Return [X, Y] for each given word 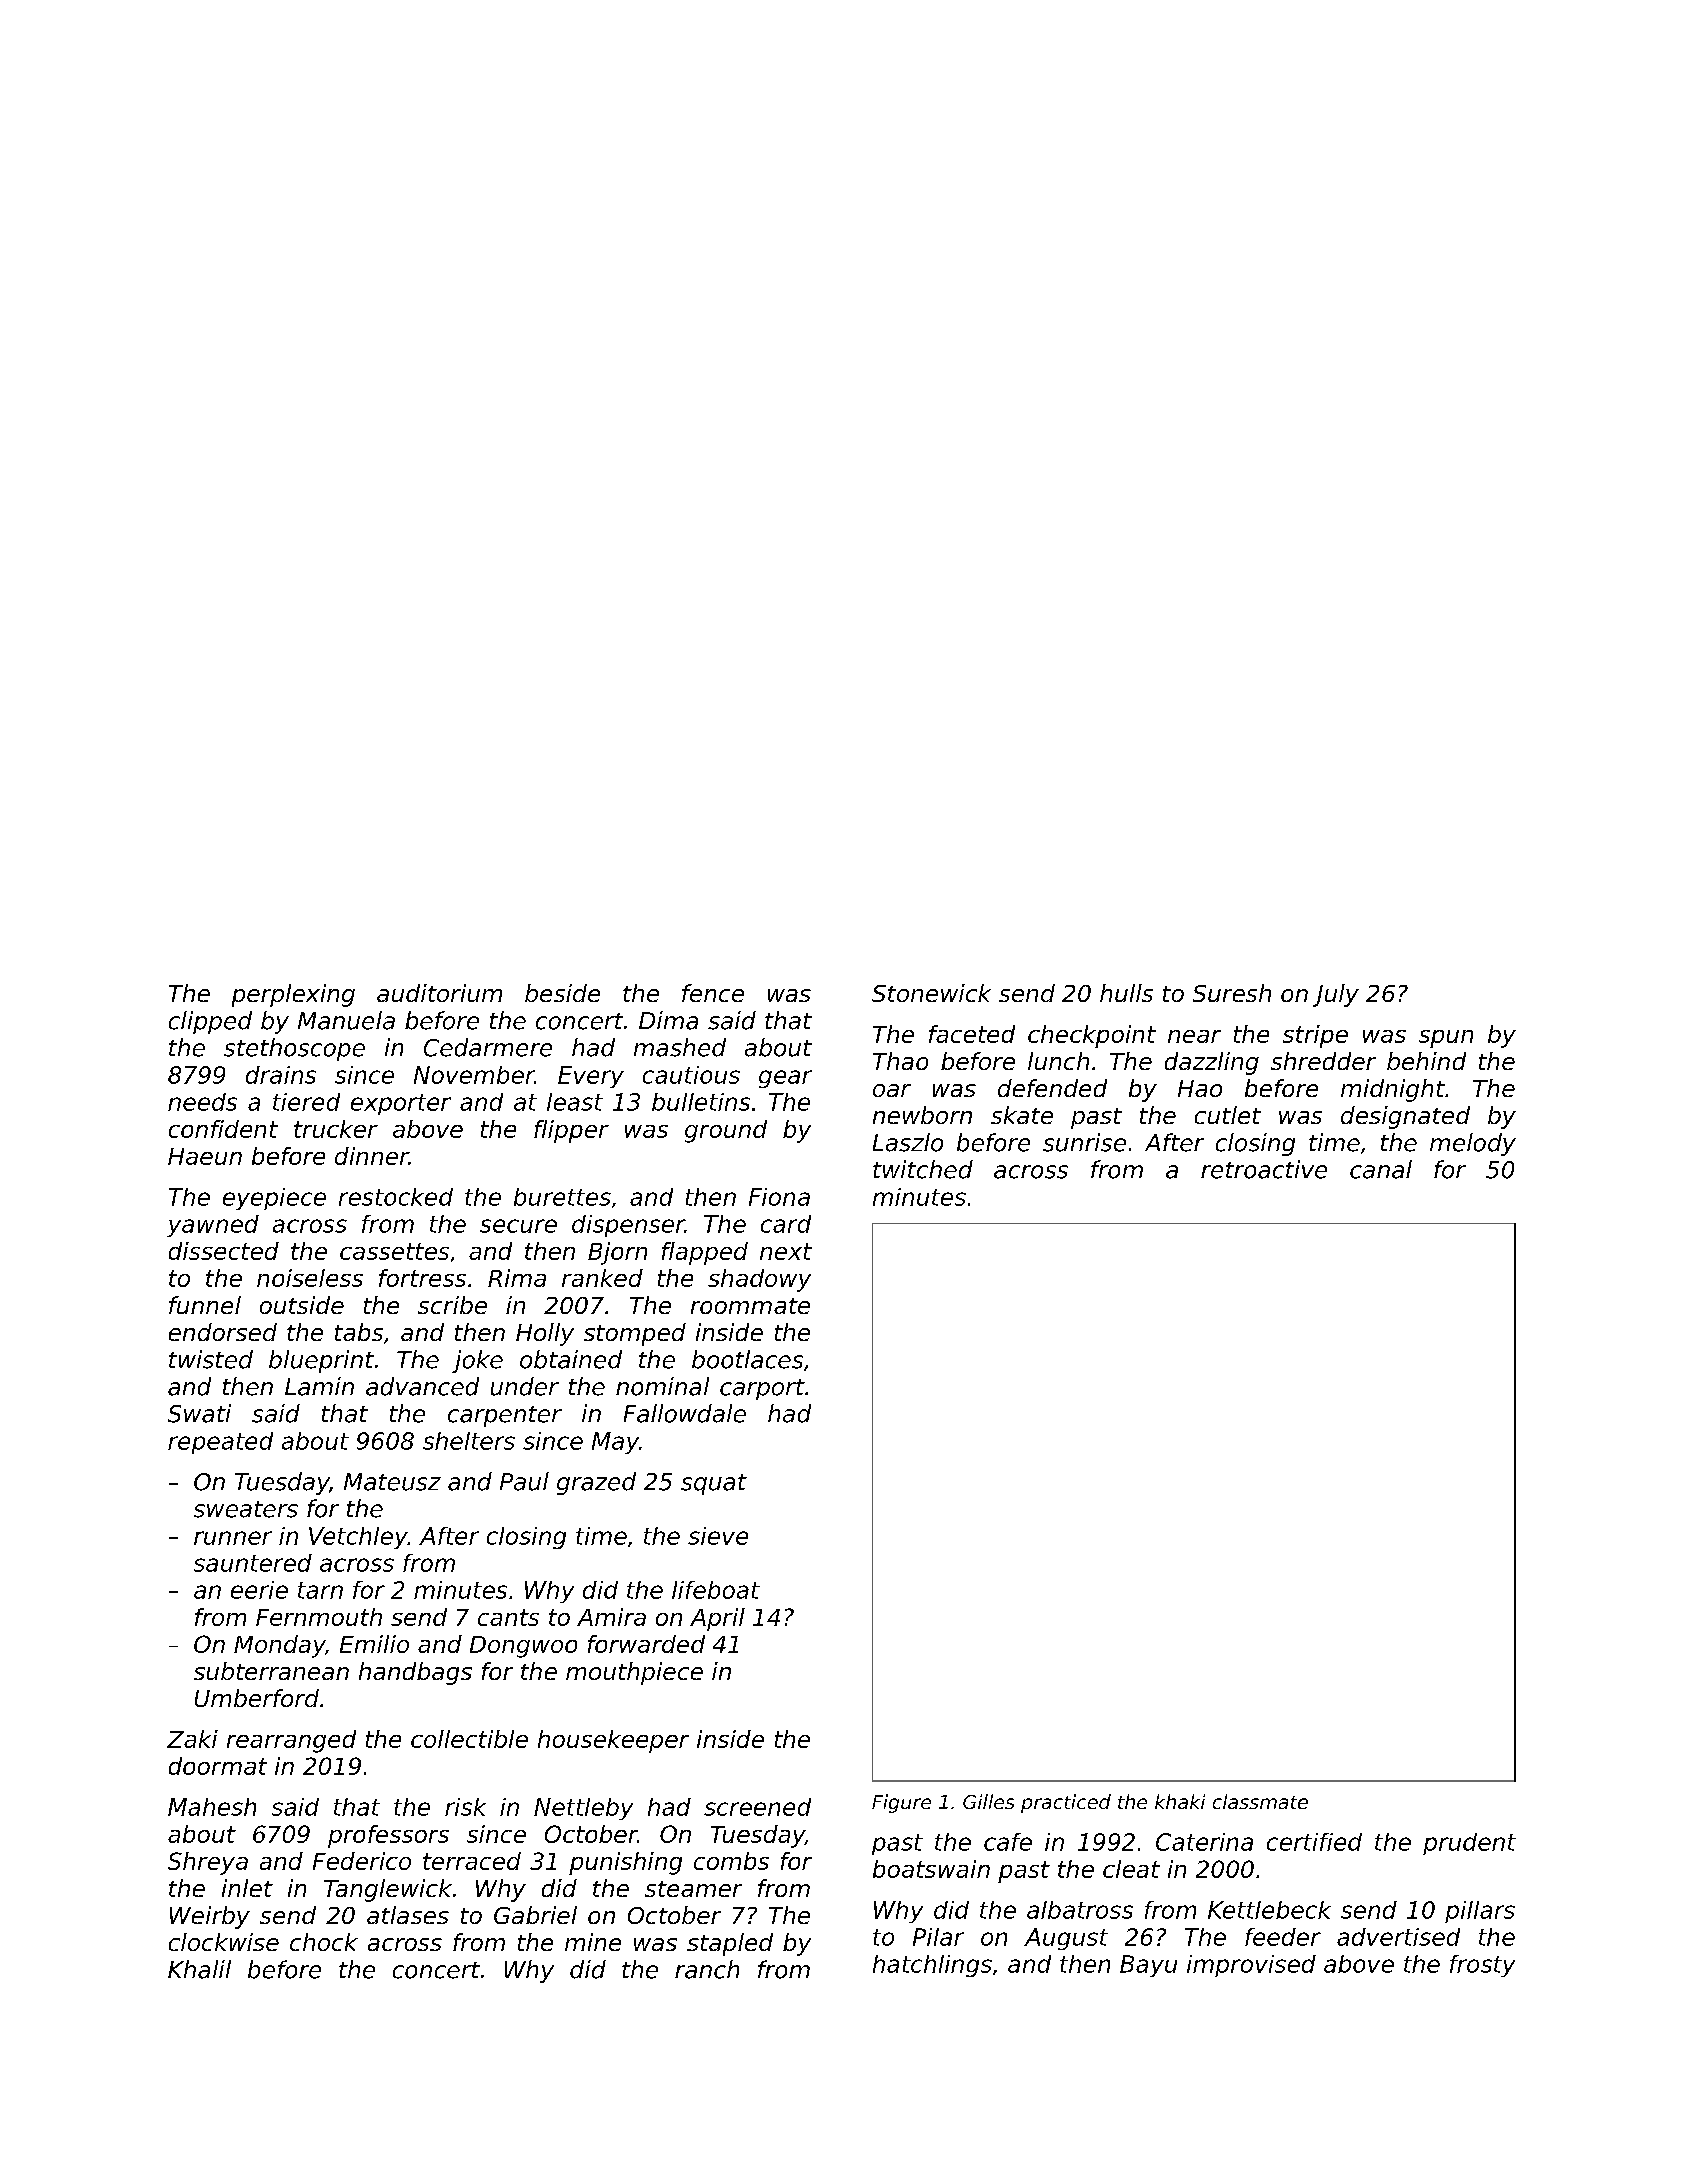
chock [324, 1942]
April [717, 1619]
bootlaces [747, 1359]
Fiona [779, 1197]
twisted [211, 1359]
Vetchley [358, 1538]
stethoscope [294, 1049]
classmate [1260, 1801]
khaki [1180, 1801]
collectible [469, 1739]
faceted [972, 1034]
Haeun [205, 1156]
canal [1381, 1169]
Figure [901, 1803]
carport [762, 1389]
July [1336, 995]
